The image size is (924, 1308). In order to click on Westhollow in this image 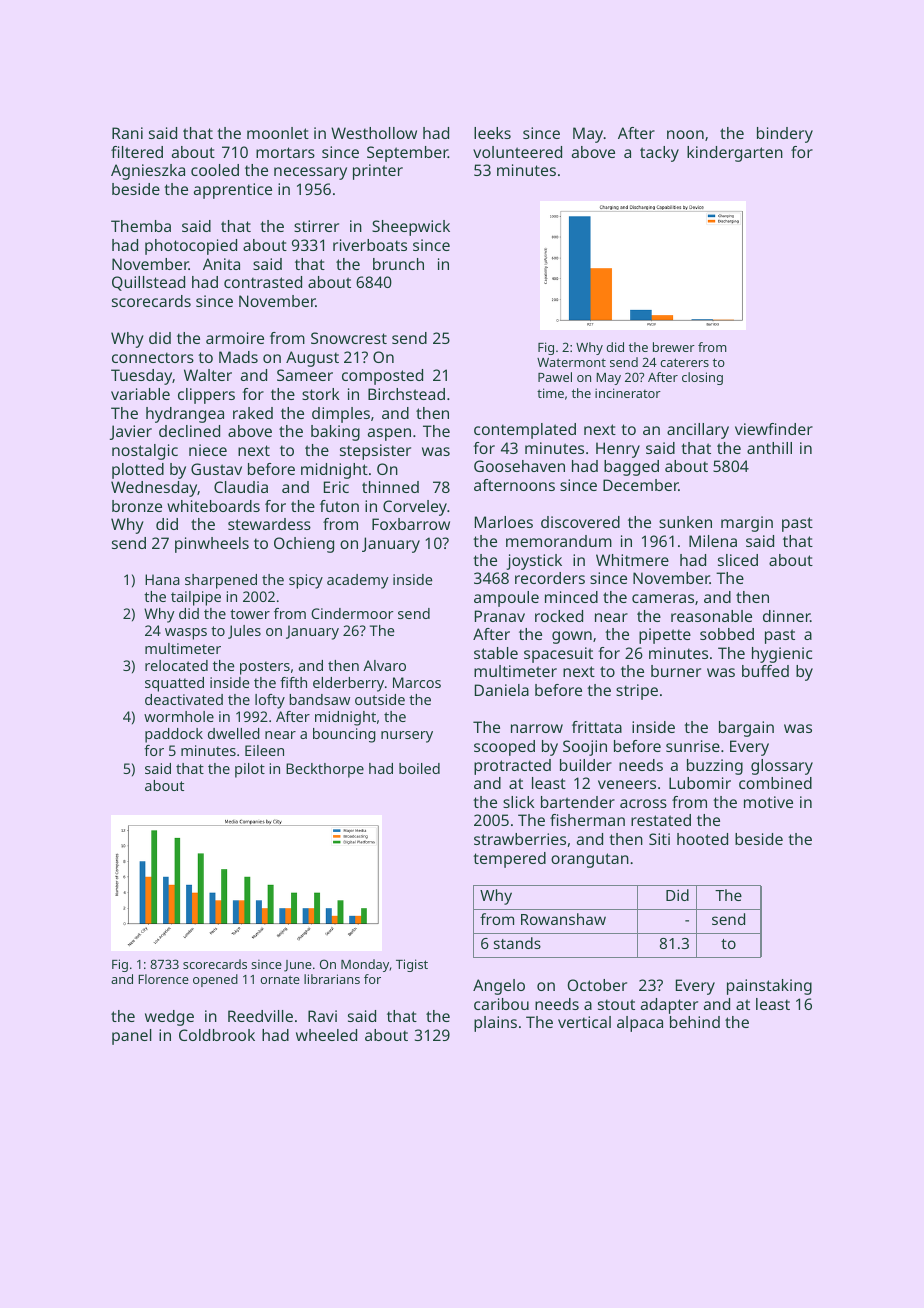, I will do `click(374, 133)`.
